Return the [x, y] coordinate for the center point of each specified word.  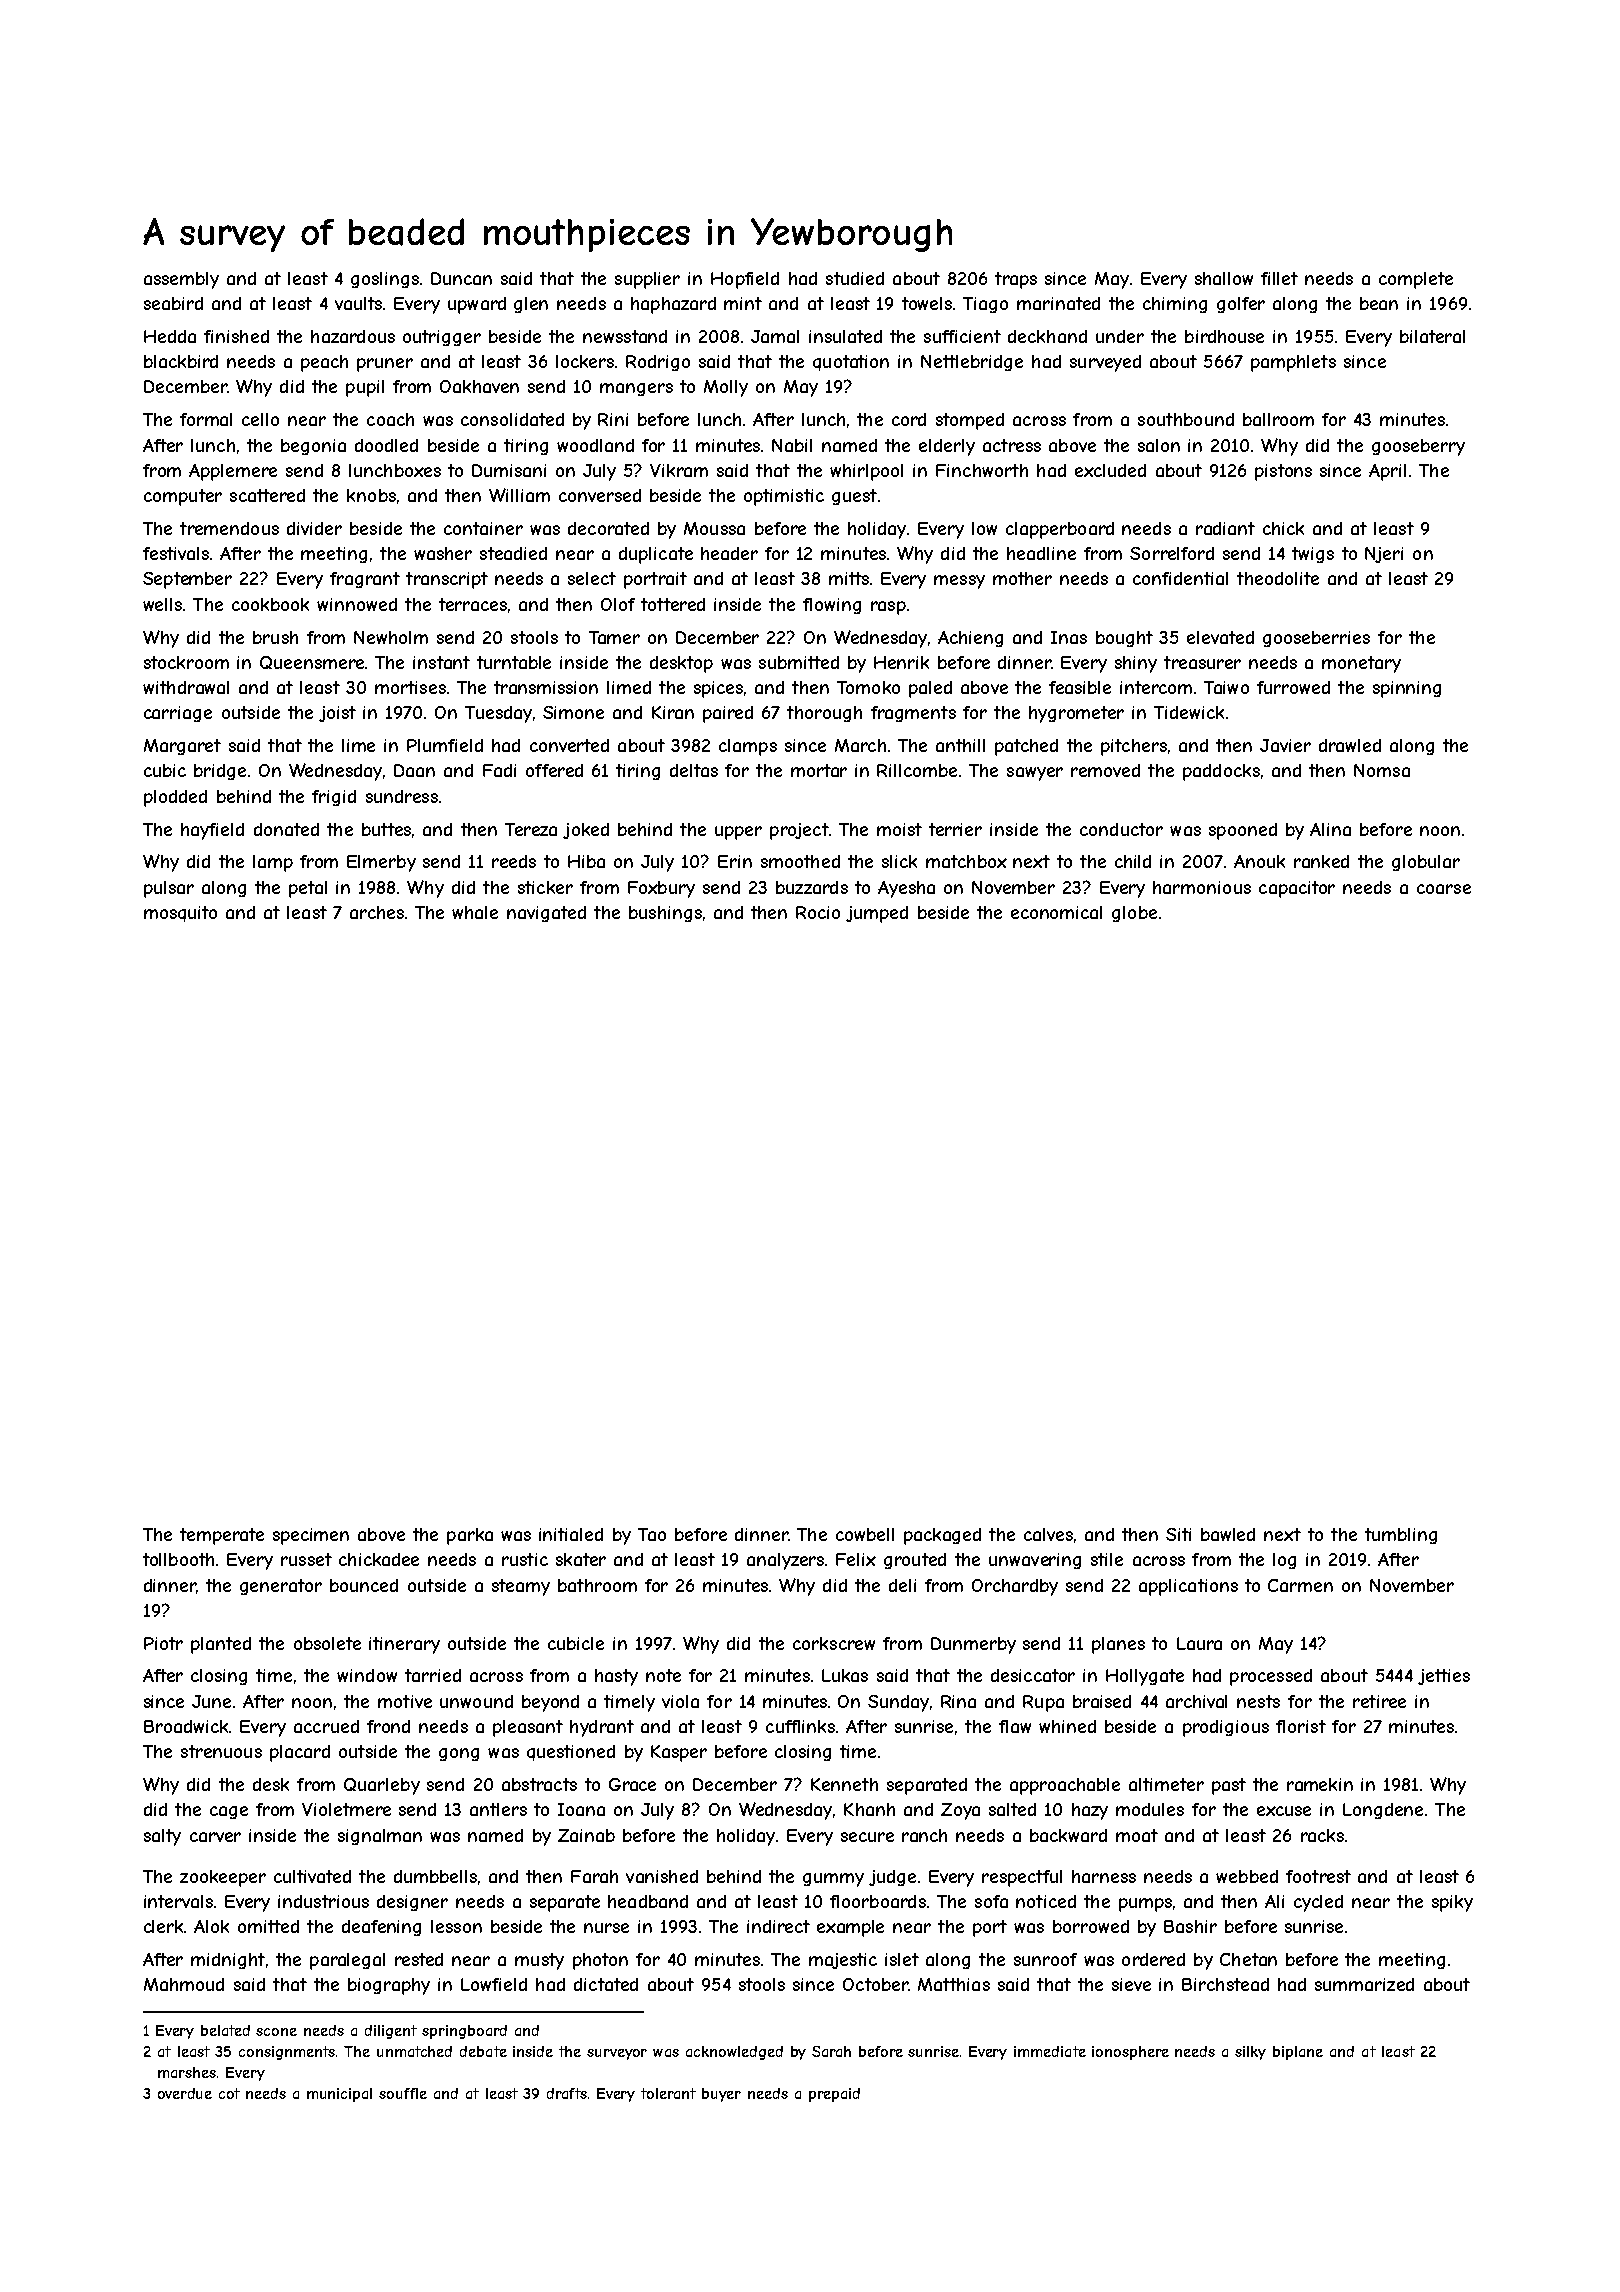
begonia [313, 447]
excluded [1110, 470]
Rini [613, 419]
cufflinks [800, 1726]
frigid [334, 798]
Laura [1199, 1643]
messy [959, 582]
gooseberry [1418, 447]
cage [229, 1812]
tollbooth [178, 1559]
